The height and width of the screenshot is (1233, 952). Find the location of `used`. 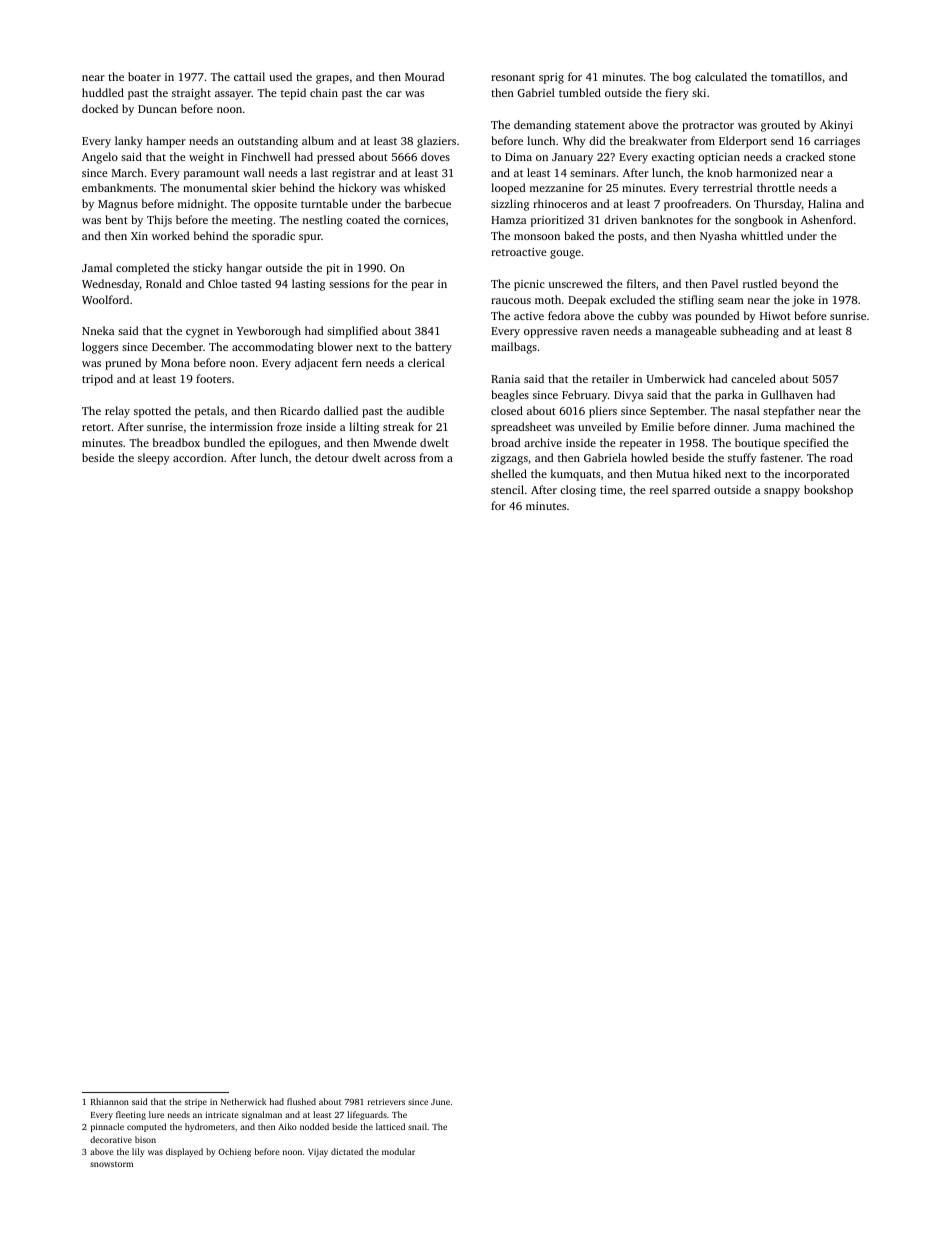

used is located at coordinates (280, 76).
